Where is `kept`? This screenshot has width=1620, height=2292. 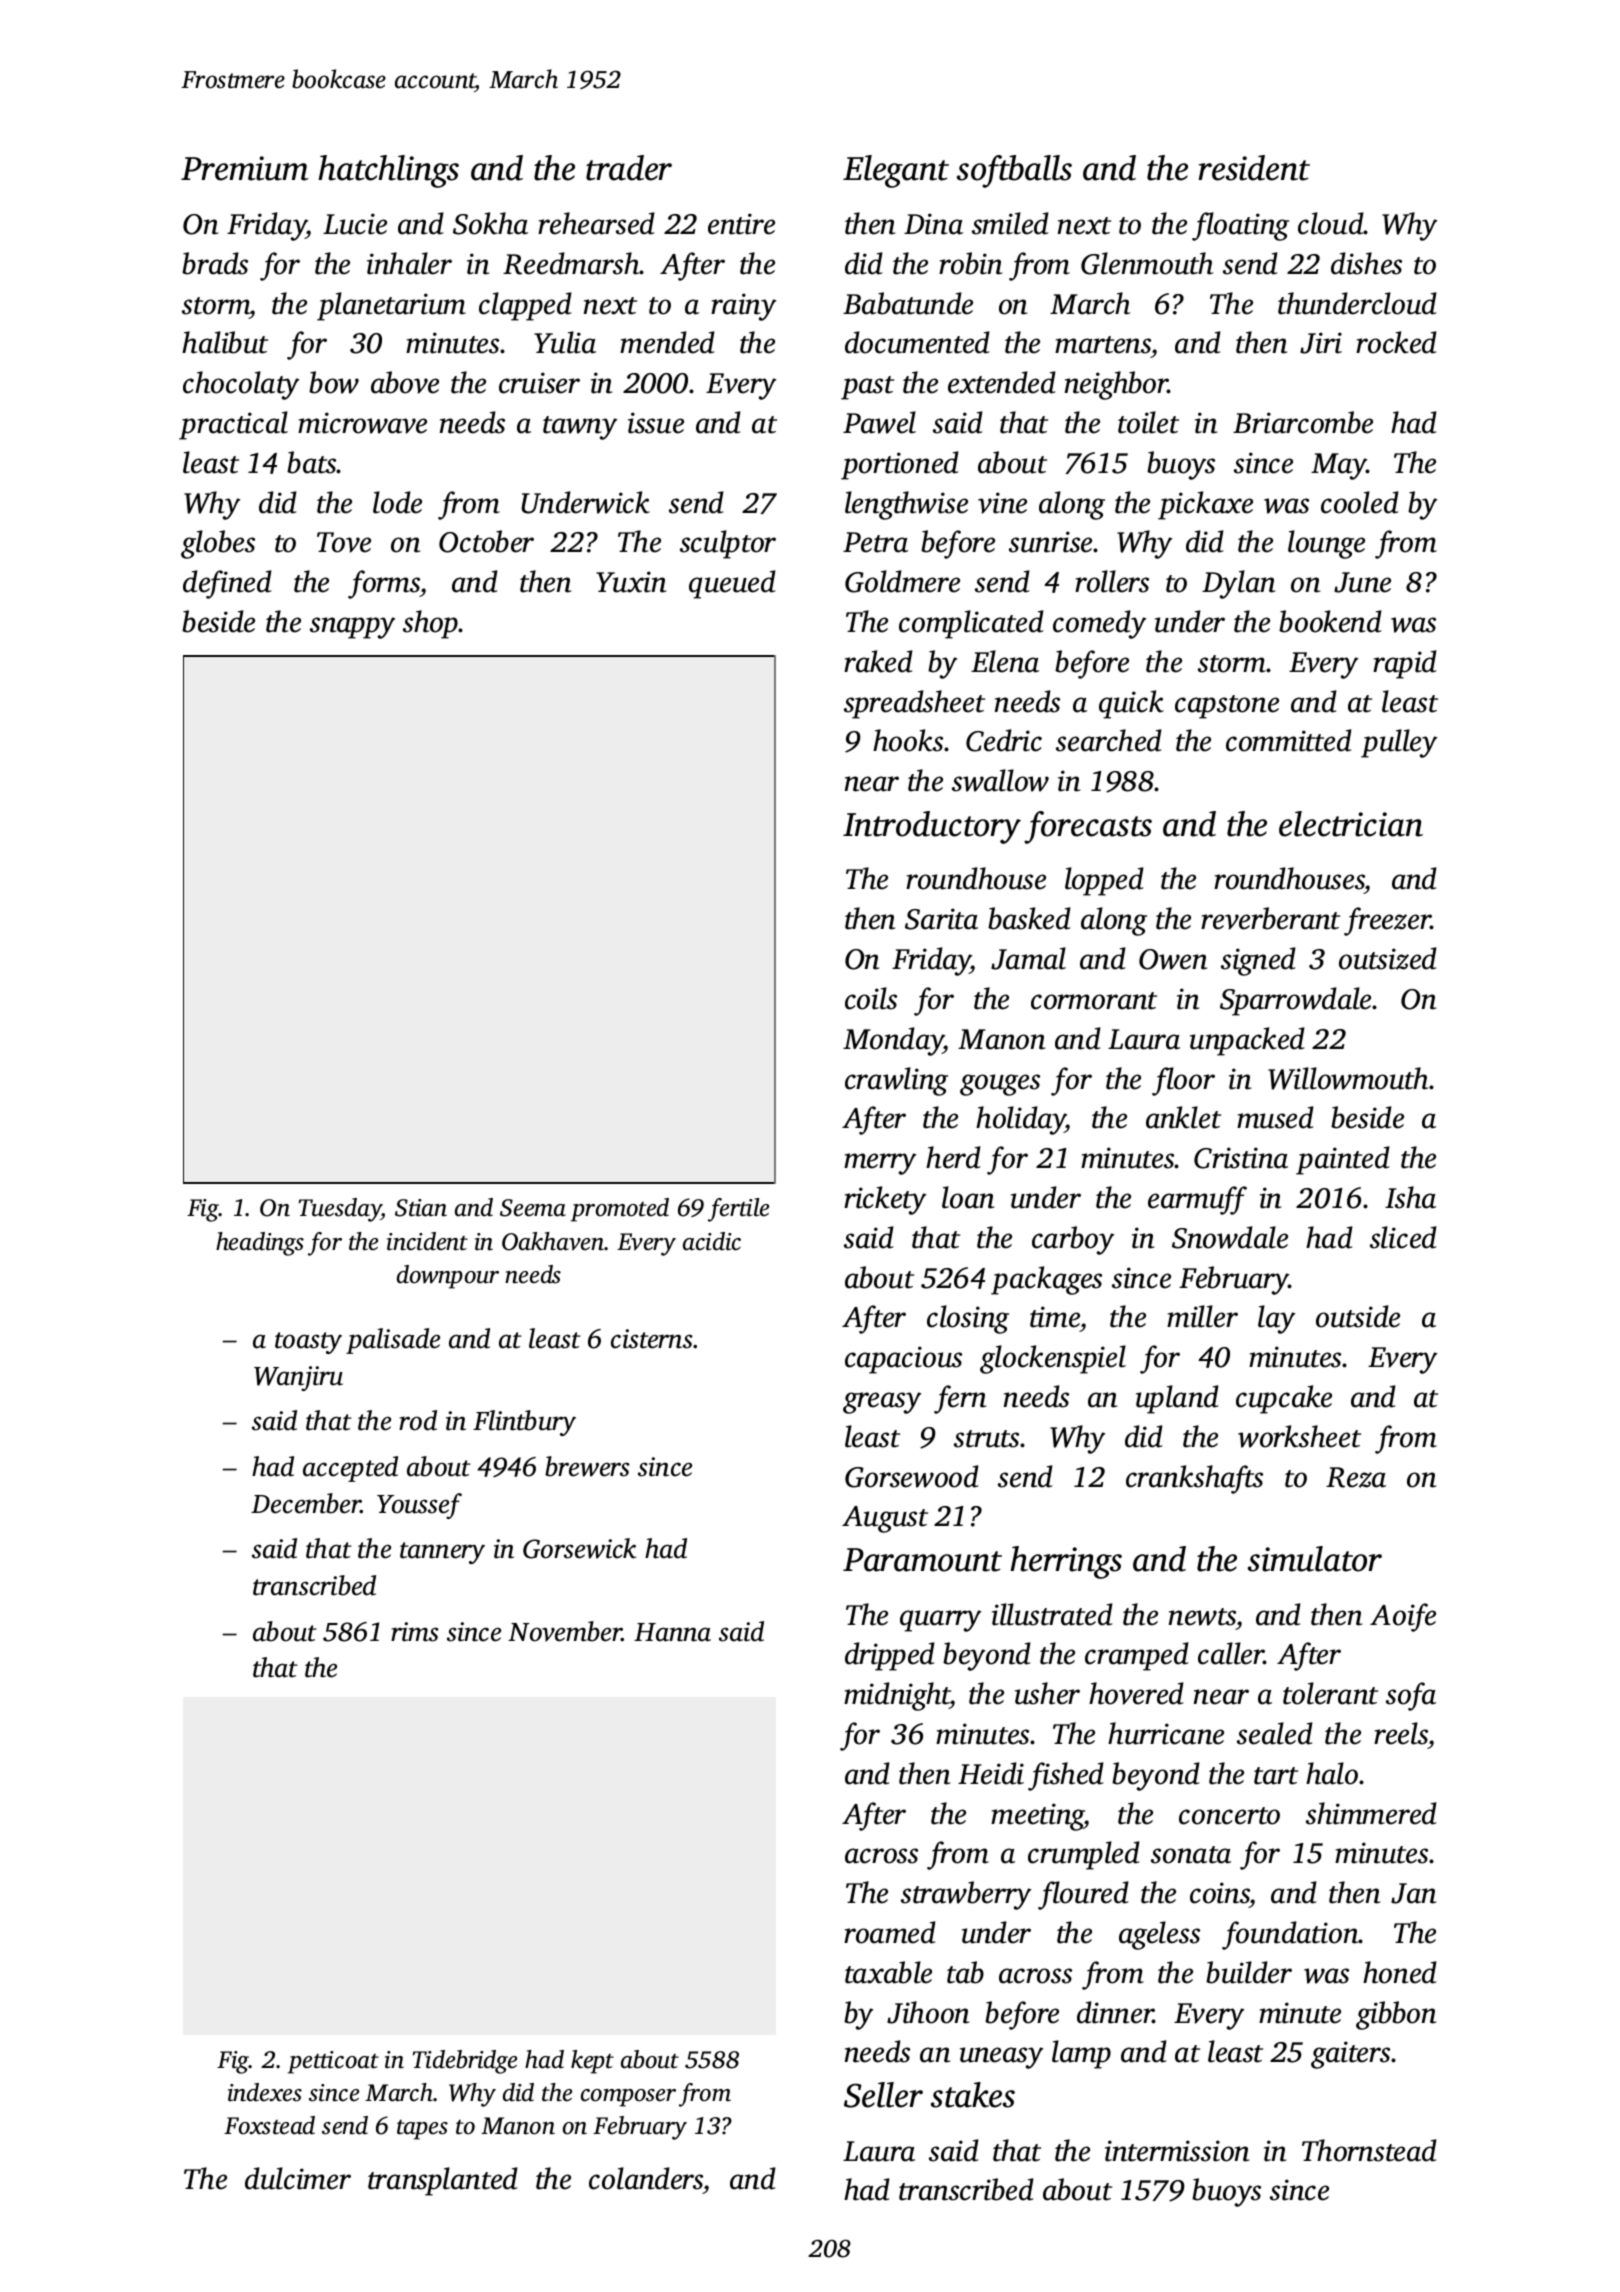 kept is located at coordinates (592, 2062).
